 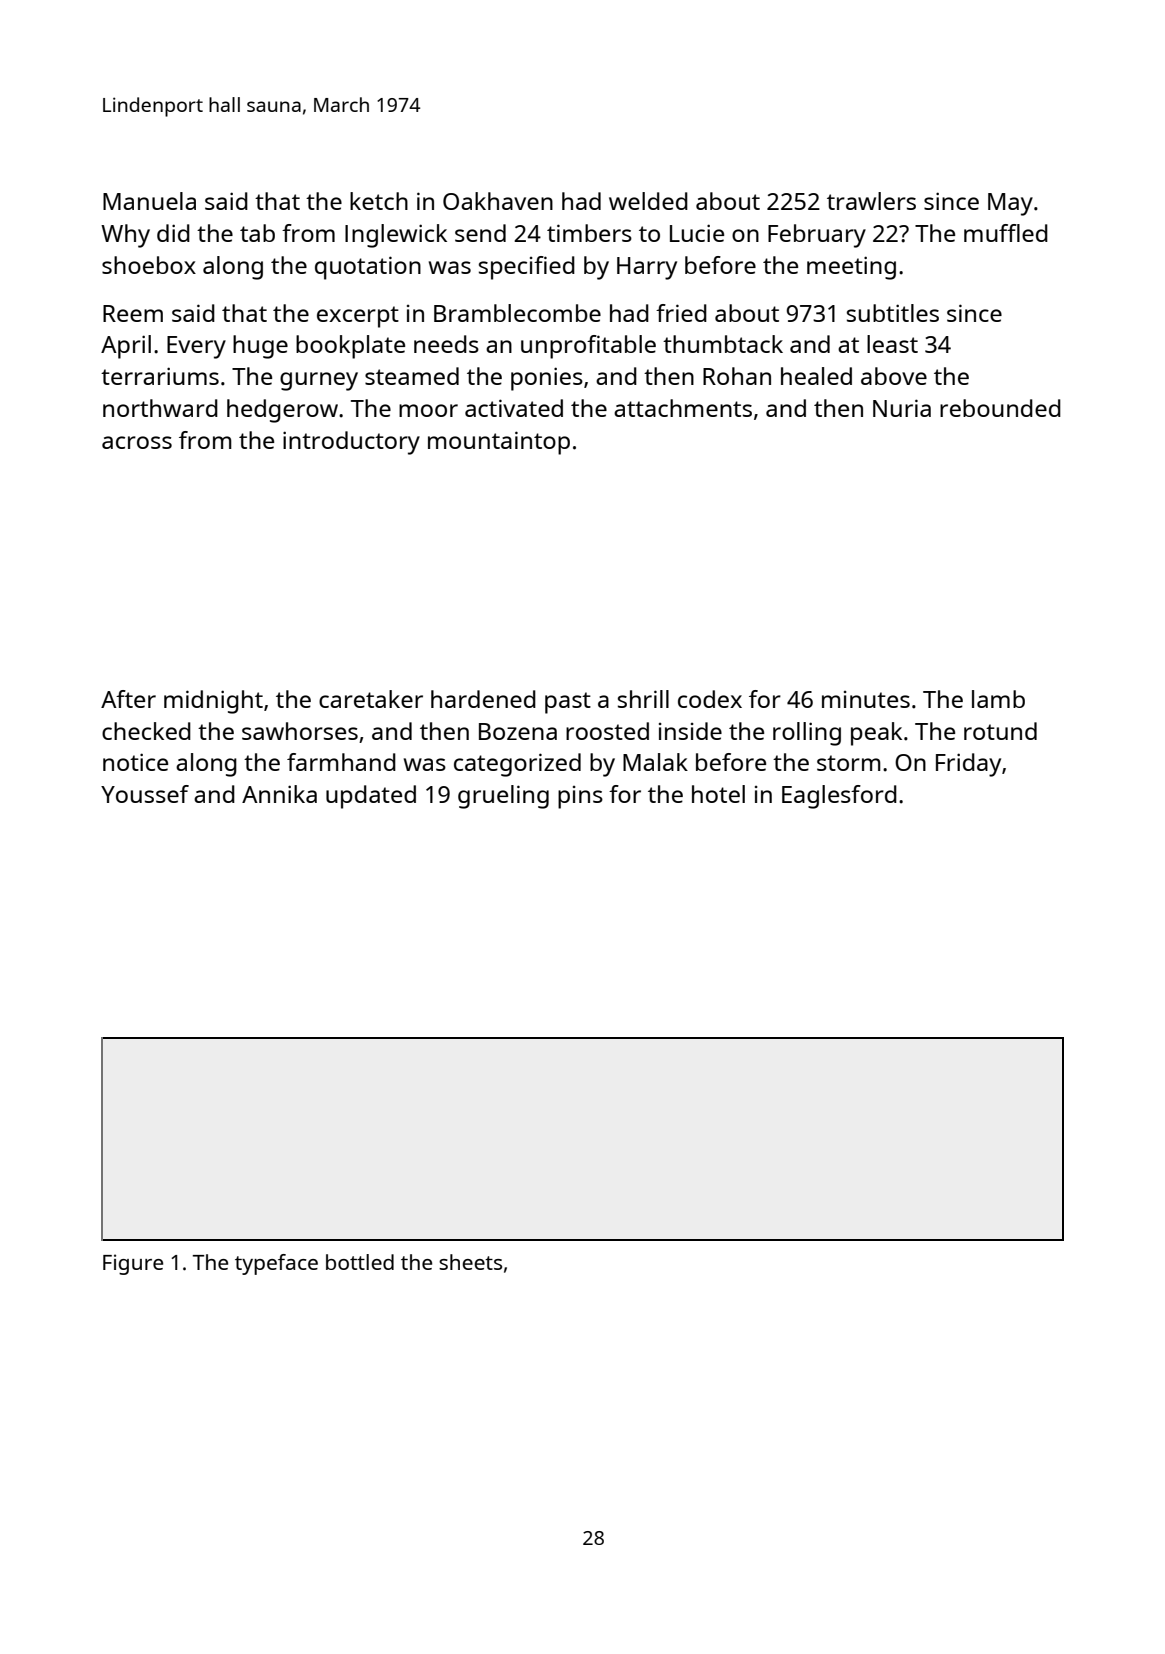 I want to click on muffled, so click(x=1006, y=233).
